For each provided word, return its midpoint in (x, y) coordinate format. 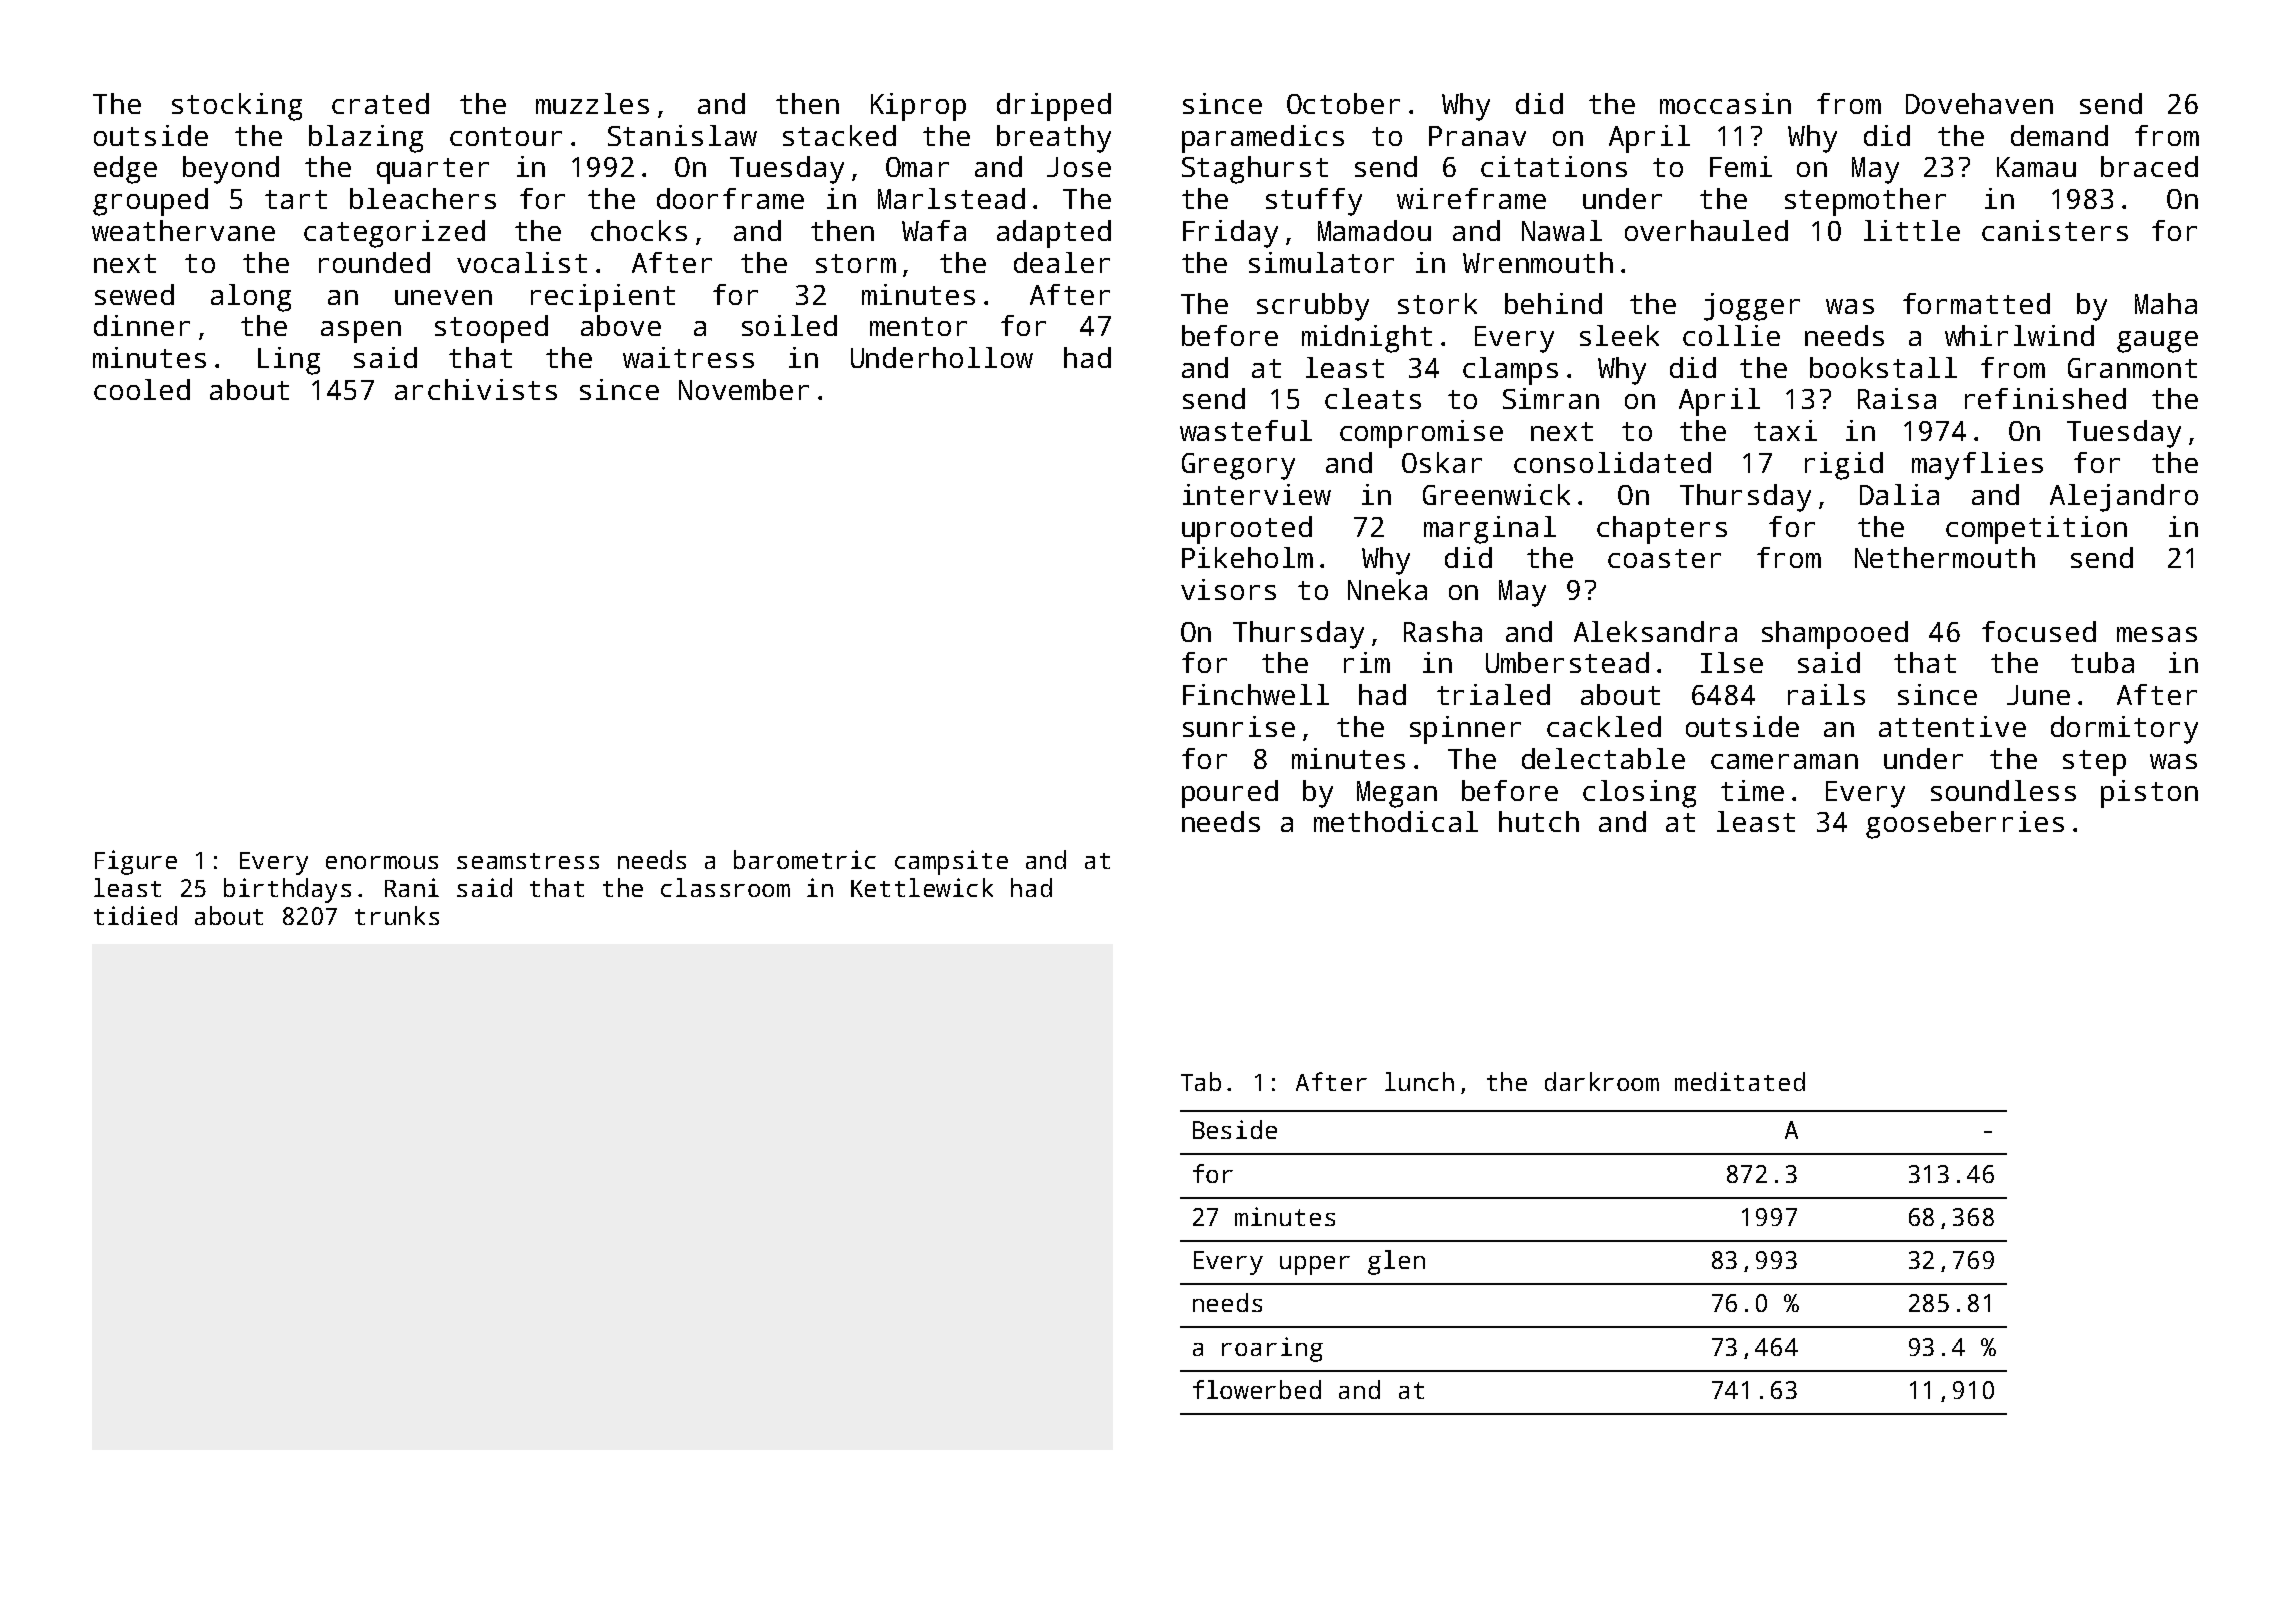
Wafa (934, 230)
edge (125, 170)
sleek (1619, 335)
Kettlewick (922, 887)
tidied (135, 915)
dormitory (2124, 730)
